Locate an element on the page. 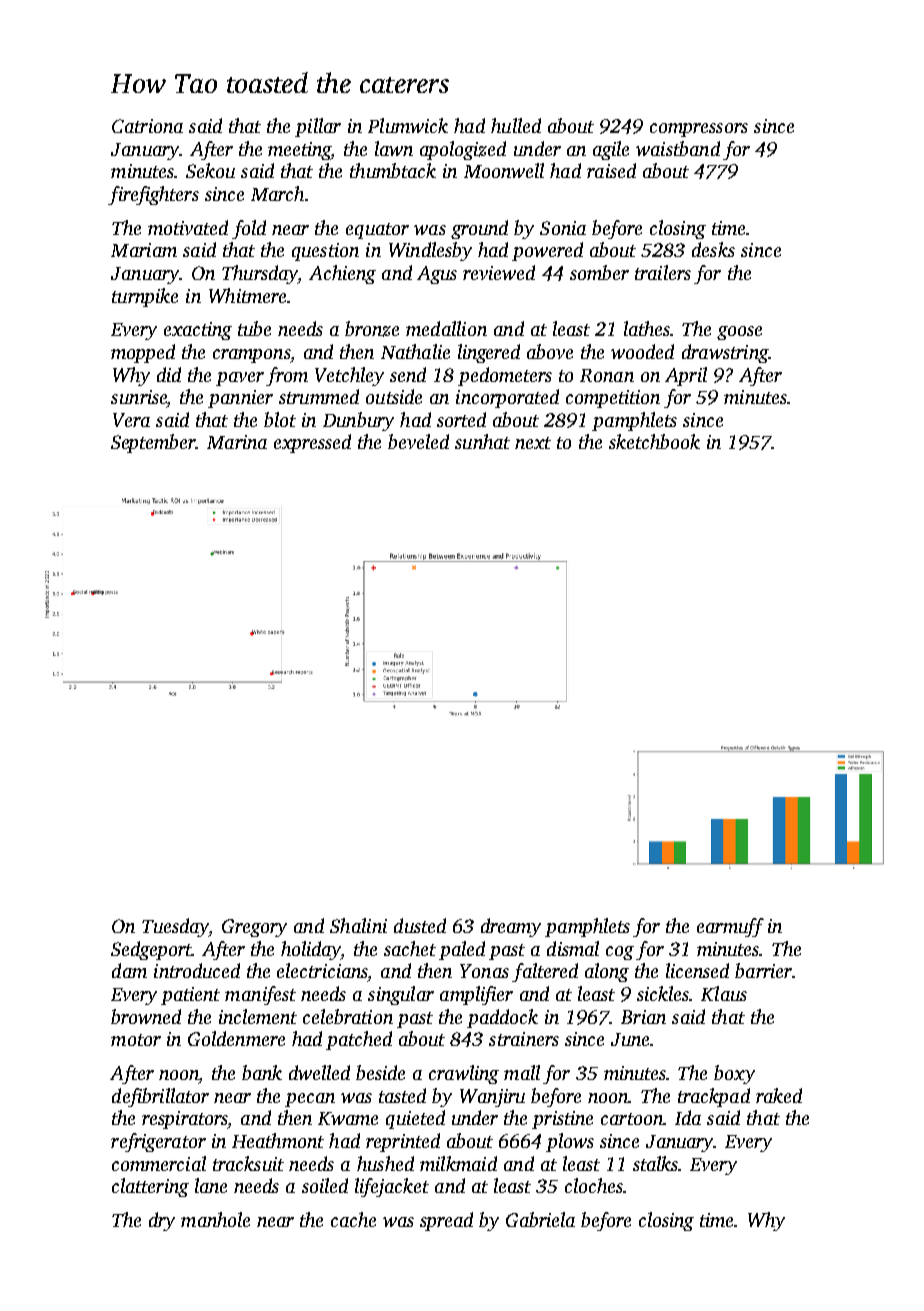 Image resolution: width=924 pixels, height=1311 pixels. introduced is located at coordinates (197, 970).
